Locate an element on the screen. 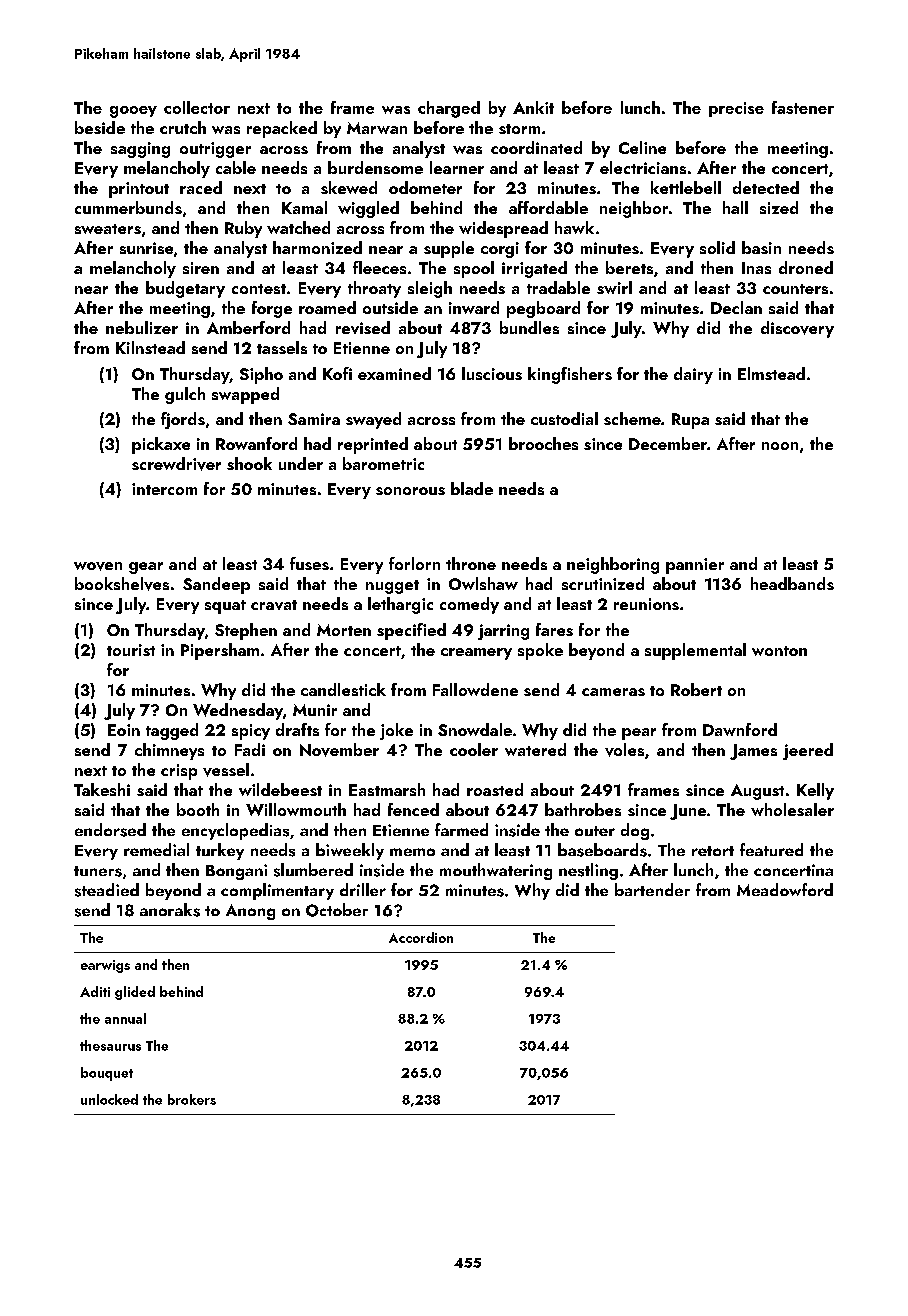  fares is located at coordinates (554, 629).
